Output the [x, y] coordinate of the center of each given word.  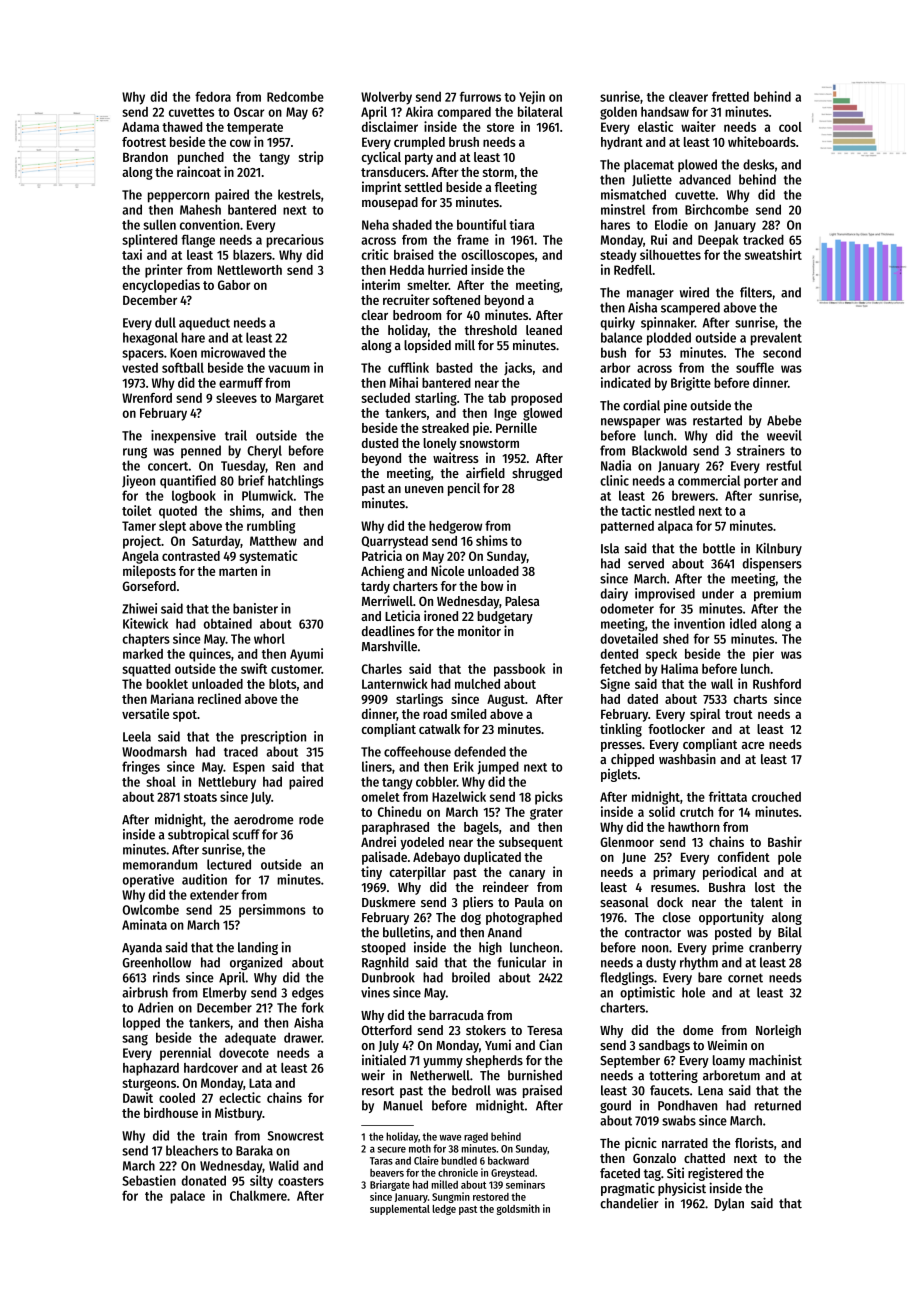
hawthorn [694, 827]
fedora [213, 96]
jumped [498, 768]
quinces [210, 655]
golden [618, 113]
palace [187, 1197]
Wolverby [386, 98]
